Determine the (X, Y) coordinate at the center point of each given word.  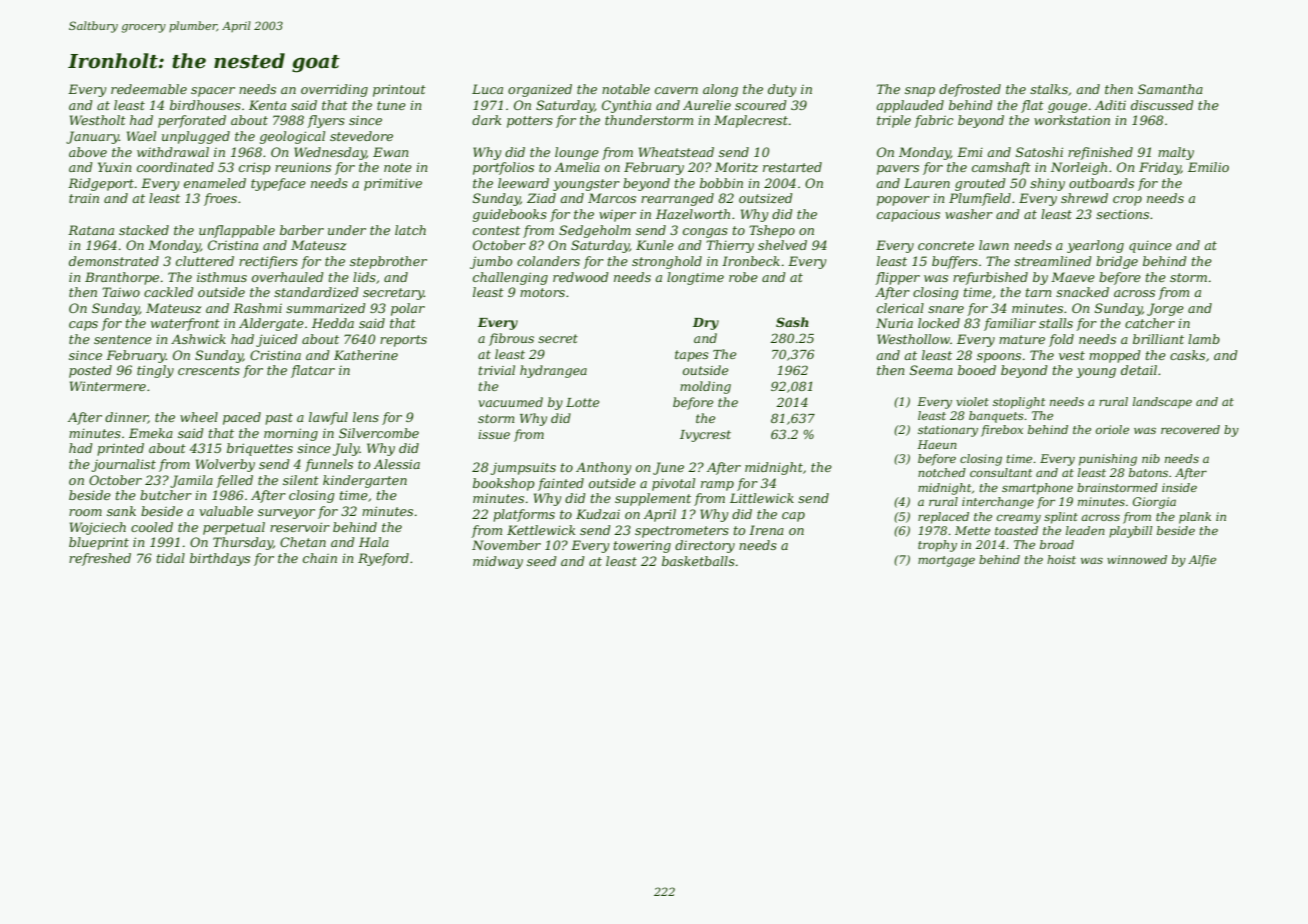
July (346, 449)
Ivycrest (705, 436)
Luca (487, 89)
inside (1179, 487)
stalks (1049, 89)
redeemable (149, 89)
